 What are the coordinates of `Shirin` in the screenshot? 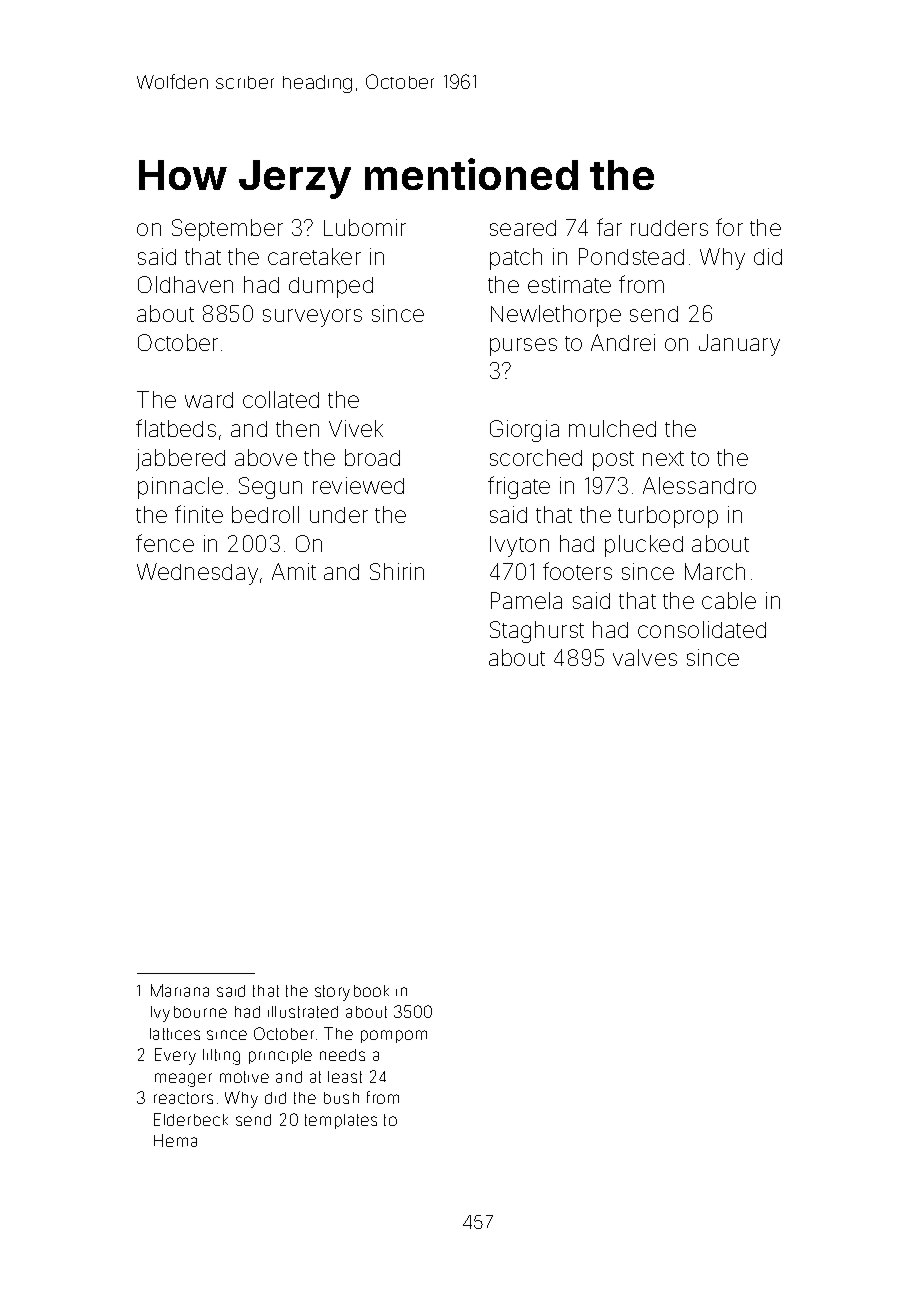 It's located at (397, 571).
